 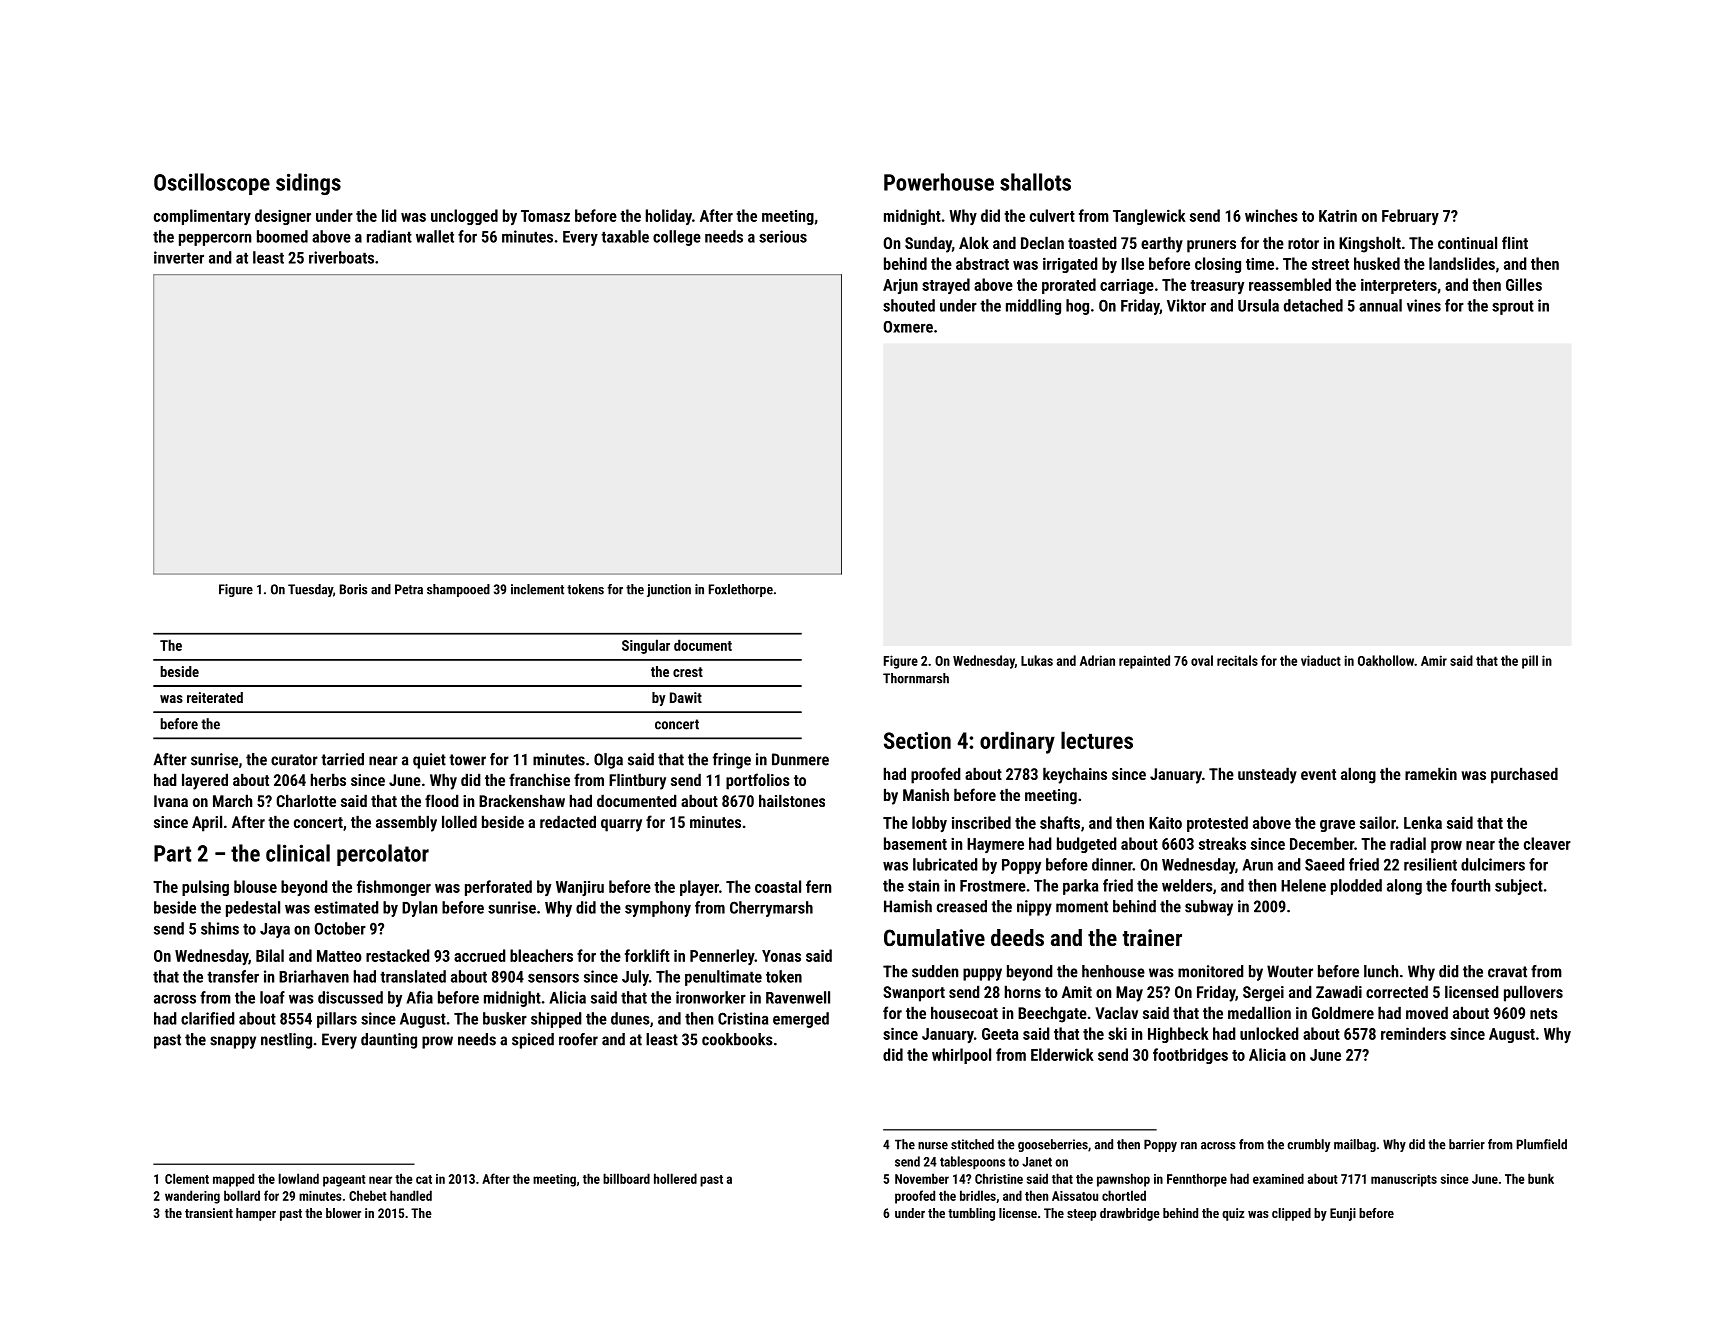 I want to click on Oscilloscope, so click(x=212, y=184).
